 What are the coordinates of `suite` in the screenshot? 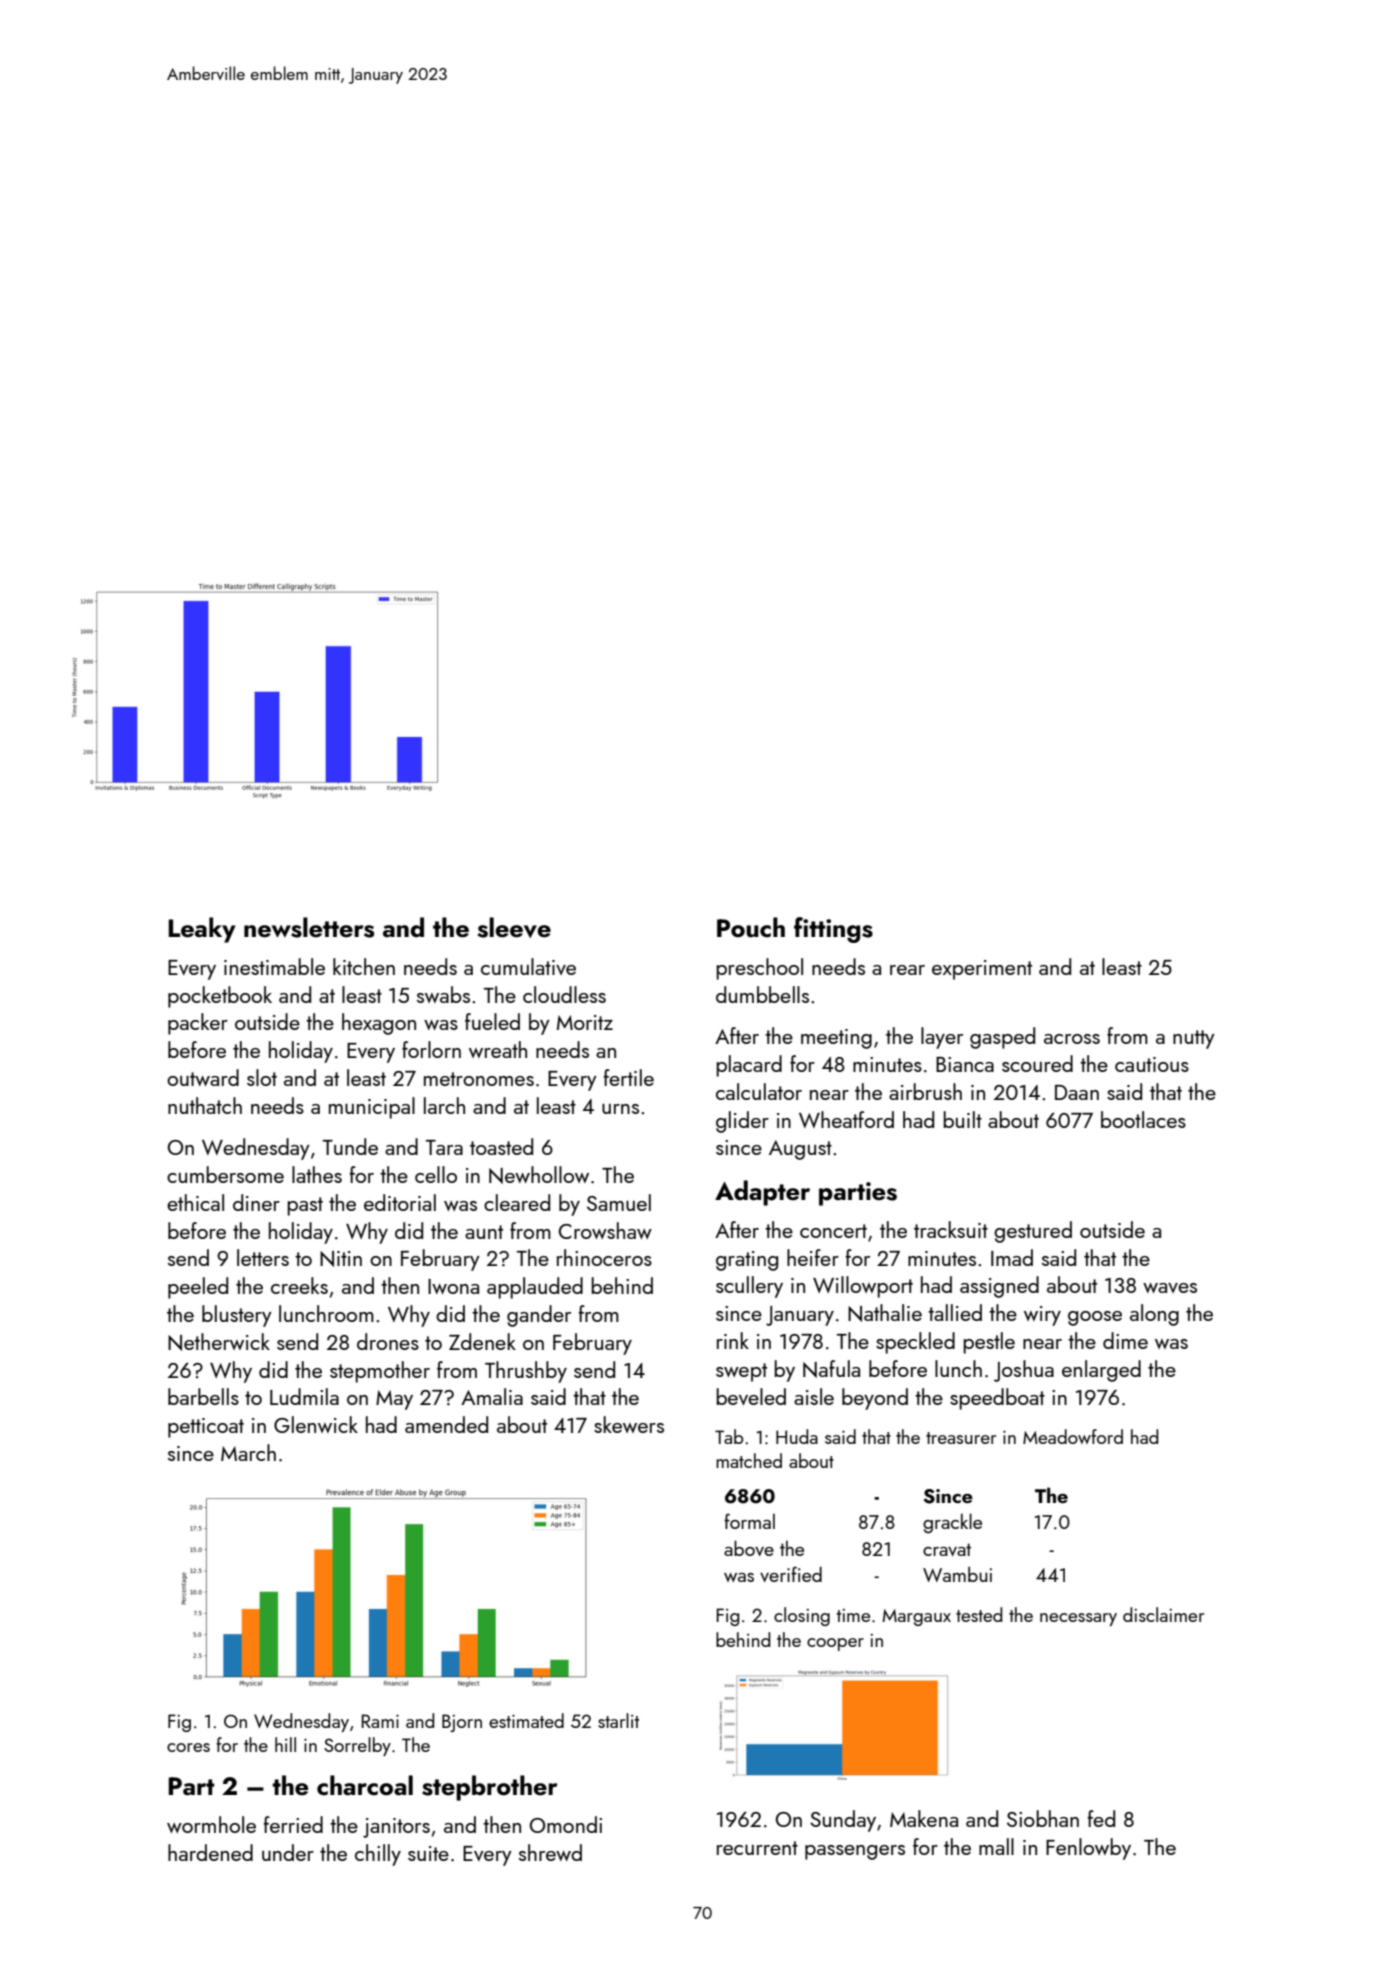 It's located at (428, 1853).
